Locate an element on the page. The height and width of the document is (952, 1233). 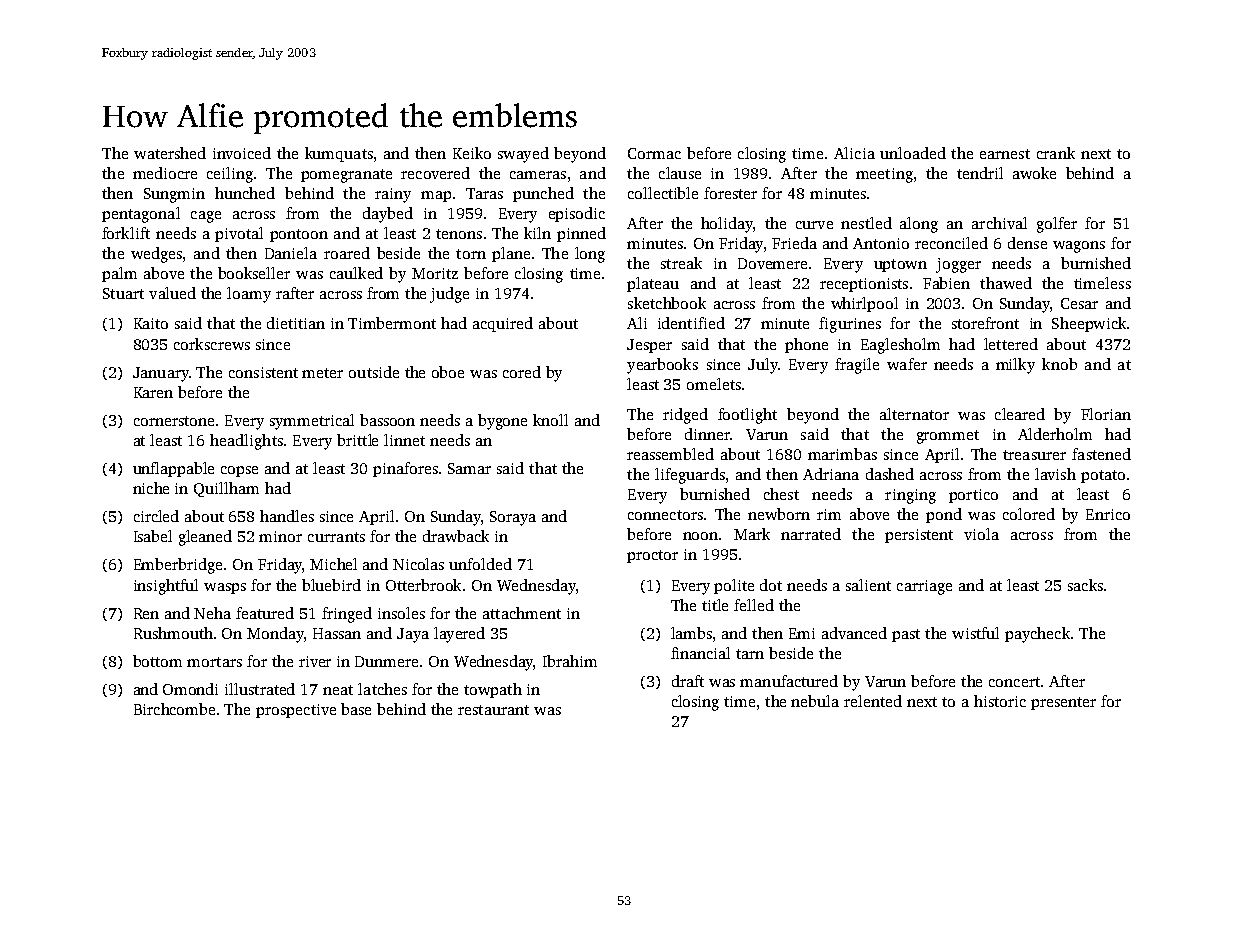
restaurant is located at coordinates (493, 710).
